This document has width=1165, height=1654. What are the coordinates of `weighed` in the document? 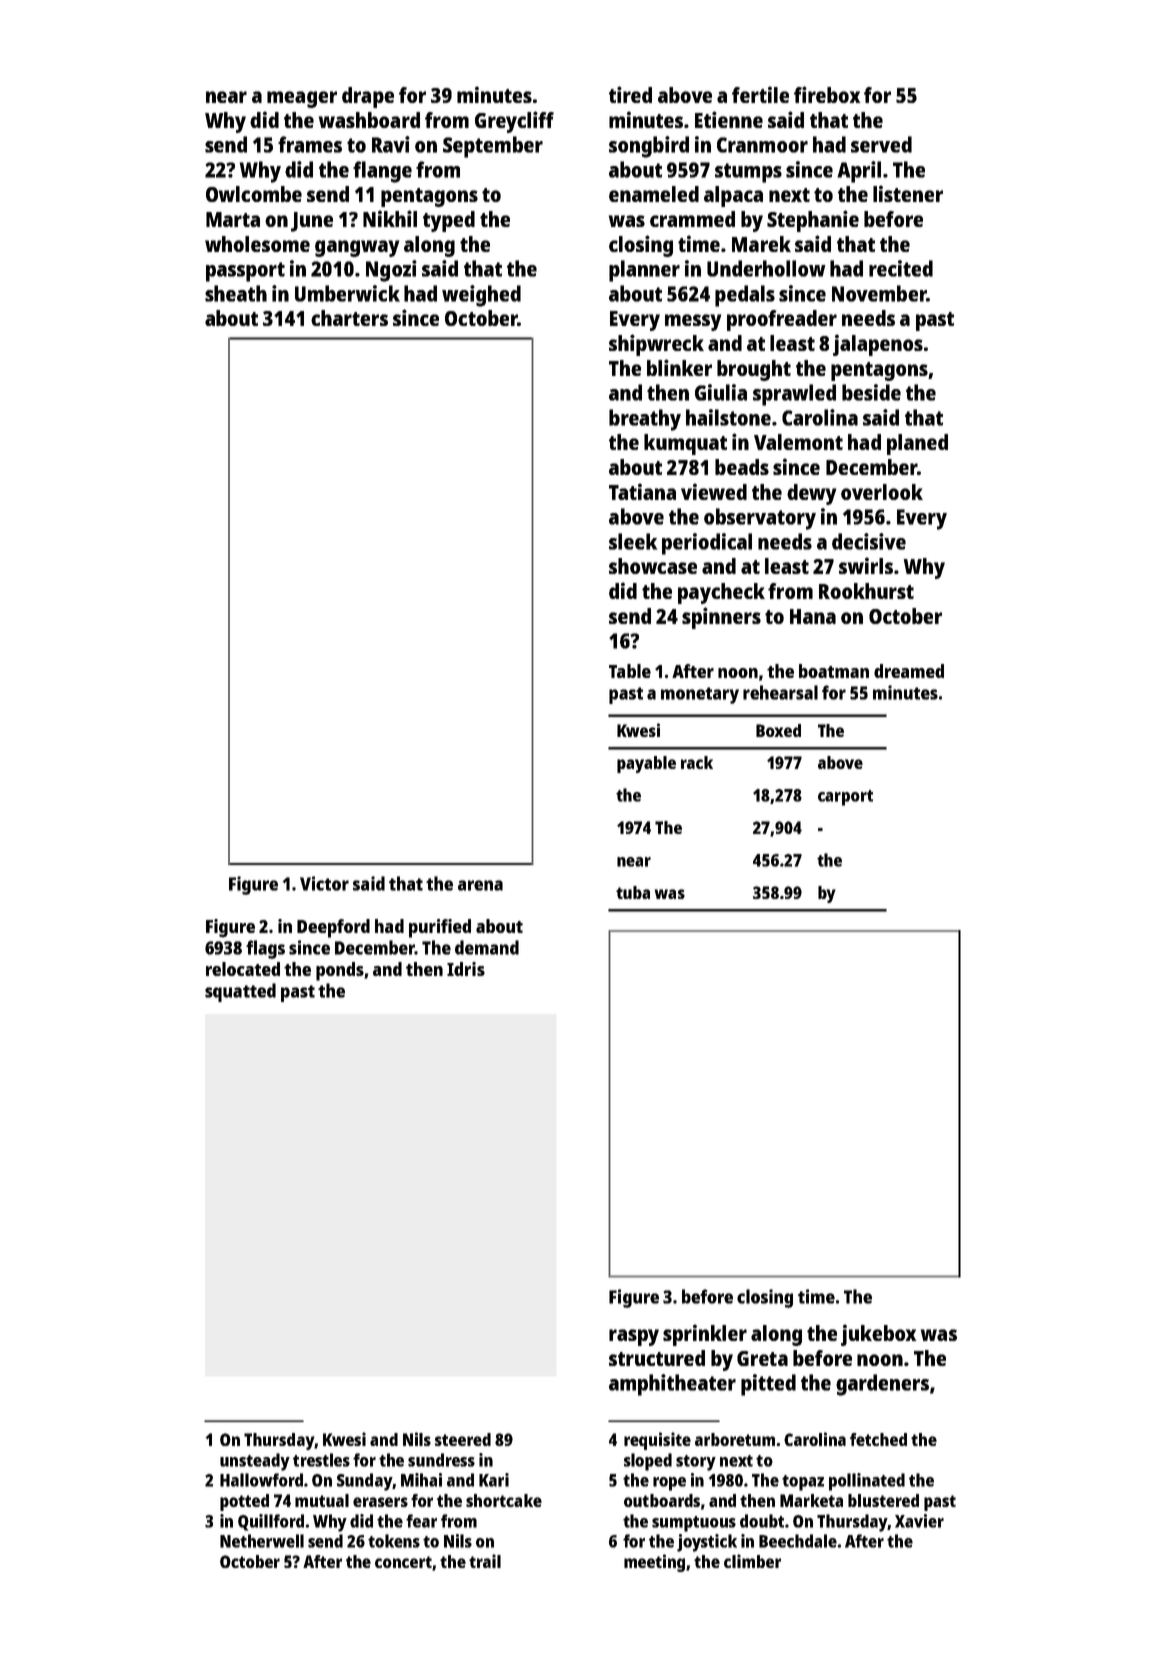 It's located at (481, 296).
